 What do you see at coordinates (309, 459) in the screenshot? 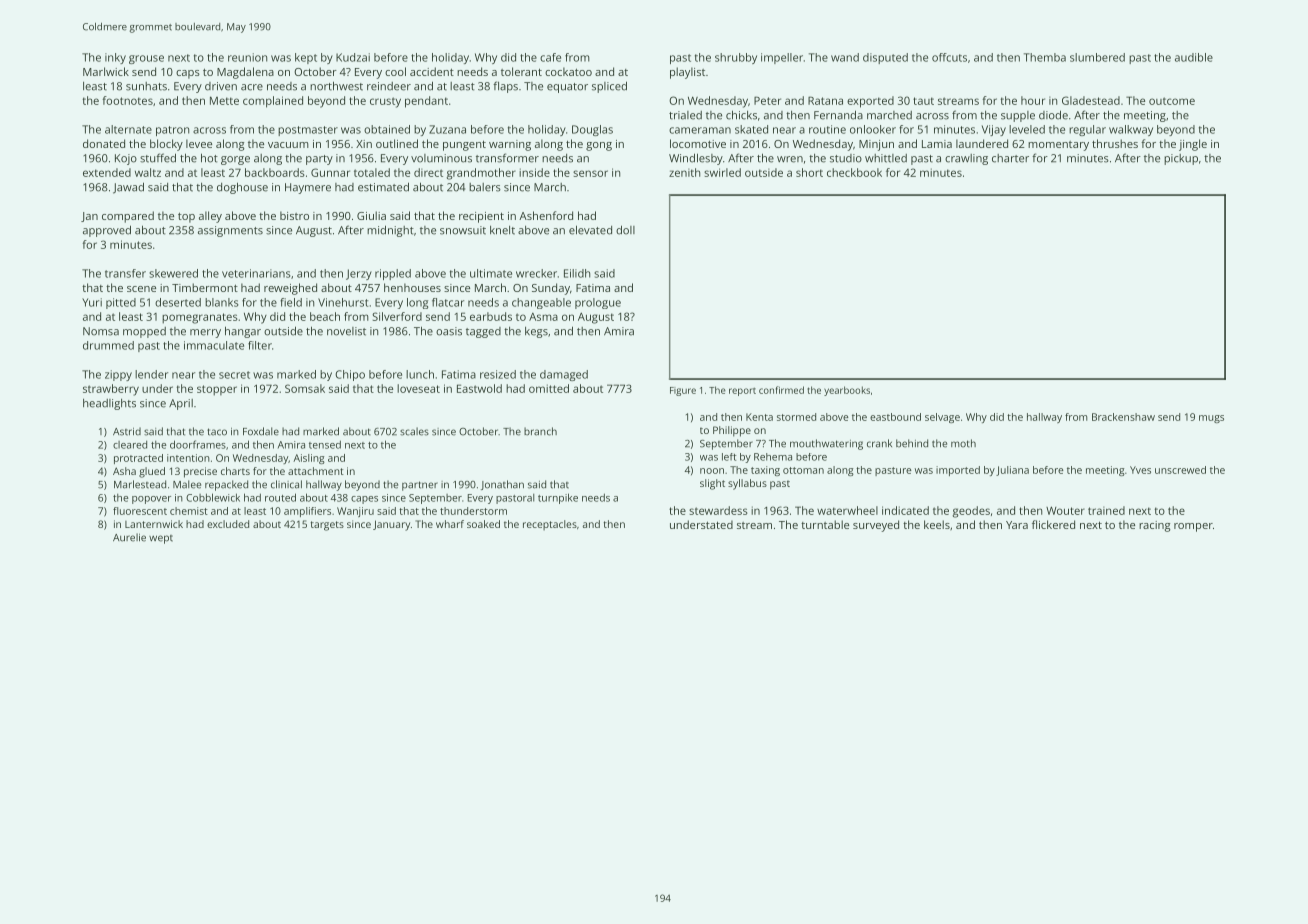
I see `Aisling` at bounding box center [309, 459].
